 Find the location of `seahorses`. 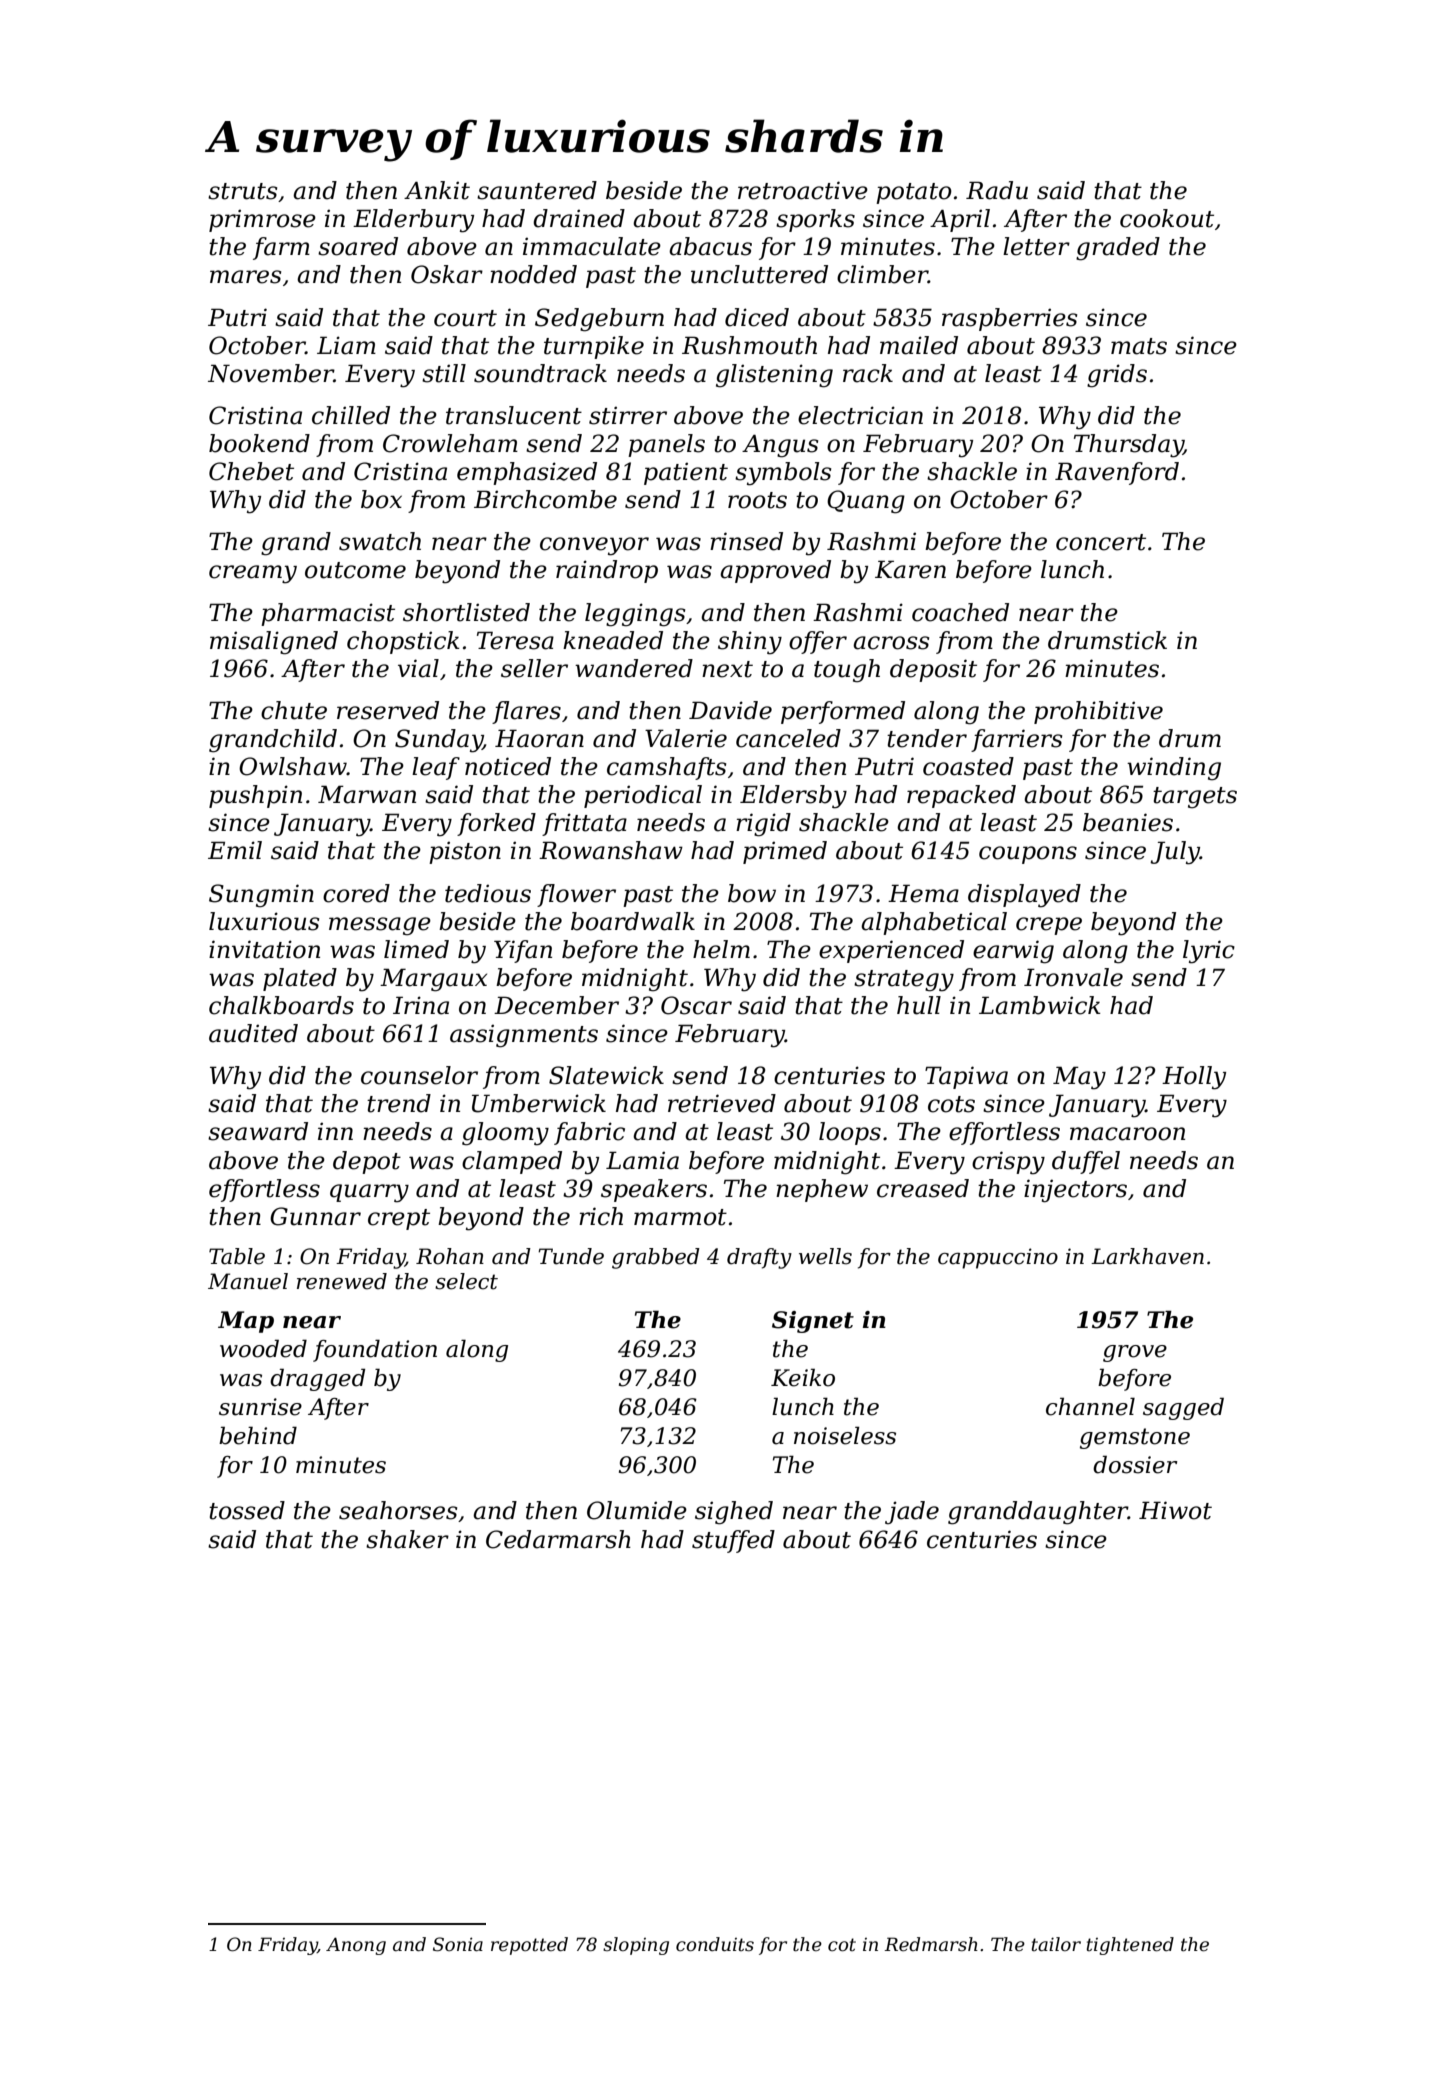

seahorses is located at coordinates (398, 1510).
